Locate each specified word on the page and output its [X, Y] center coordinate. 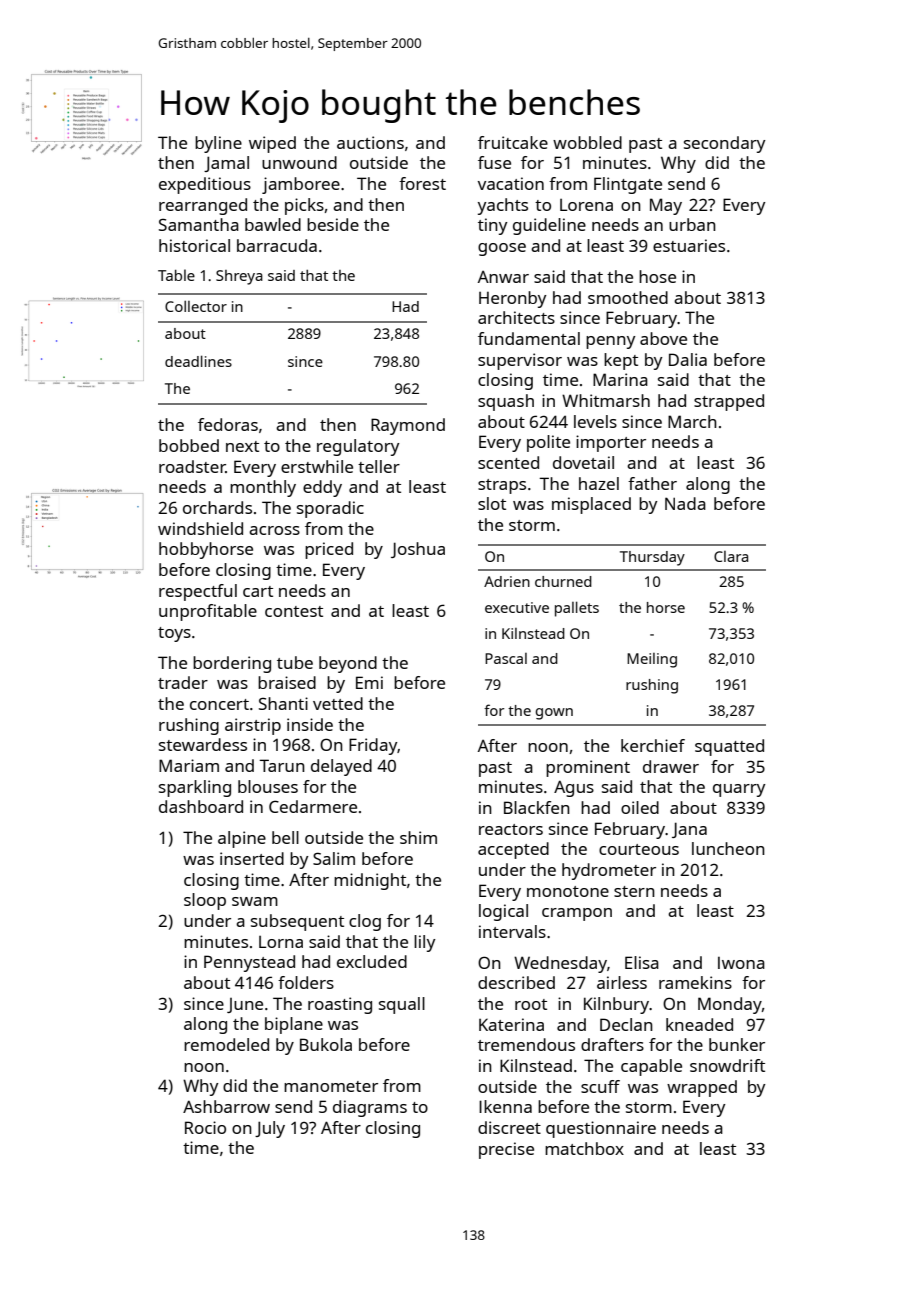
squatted [729, 747]
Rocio [205, 1127]
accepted [513, 850]
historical [194, 245]
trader [183, 682]
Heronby [513, 299]
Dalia [688, 359]
